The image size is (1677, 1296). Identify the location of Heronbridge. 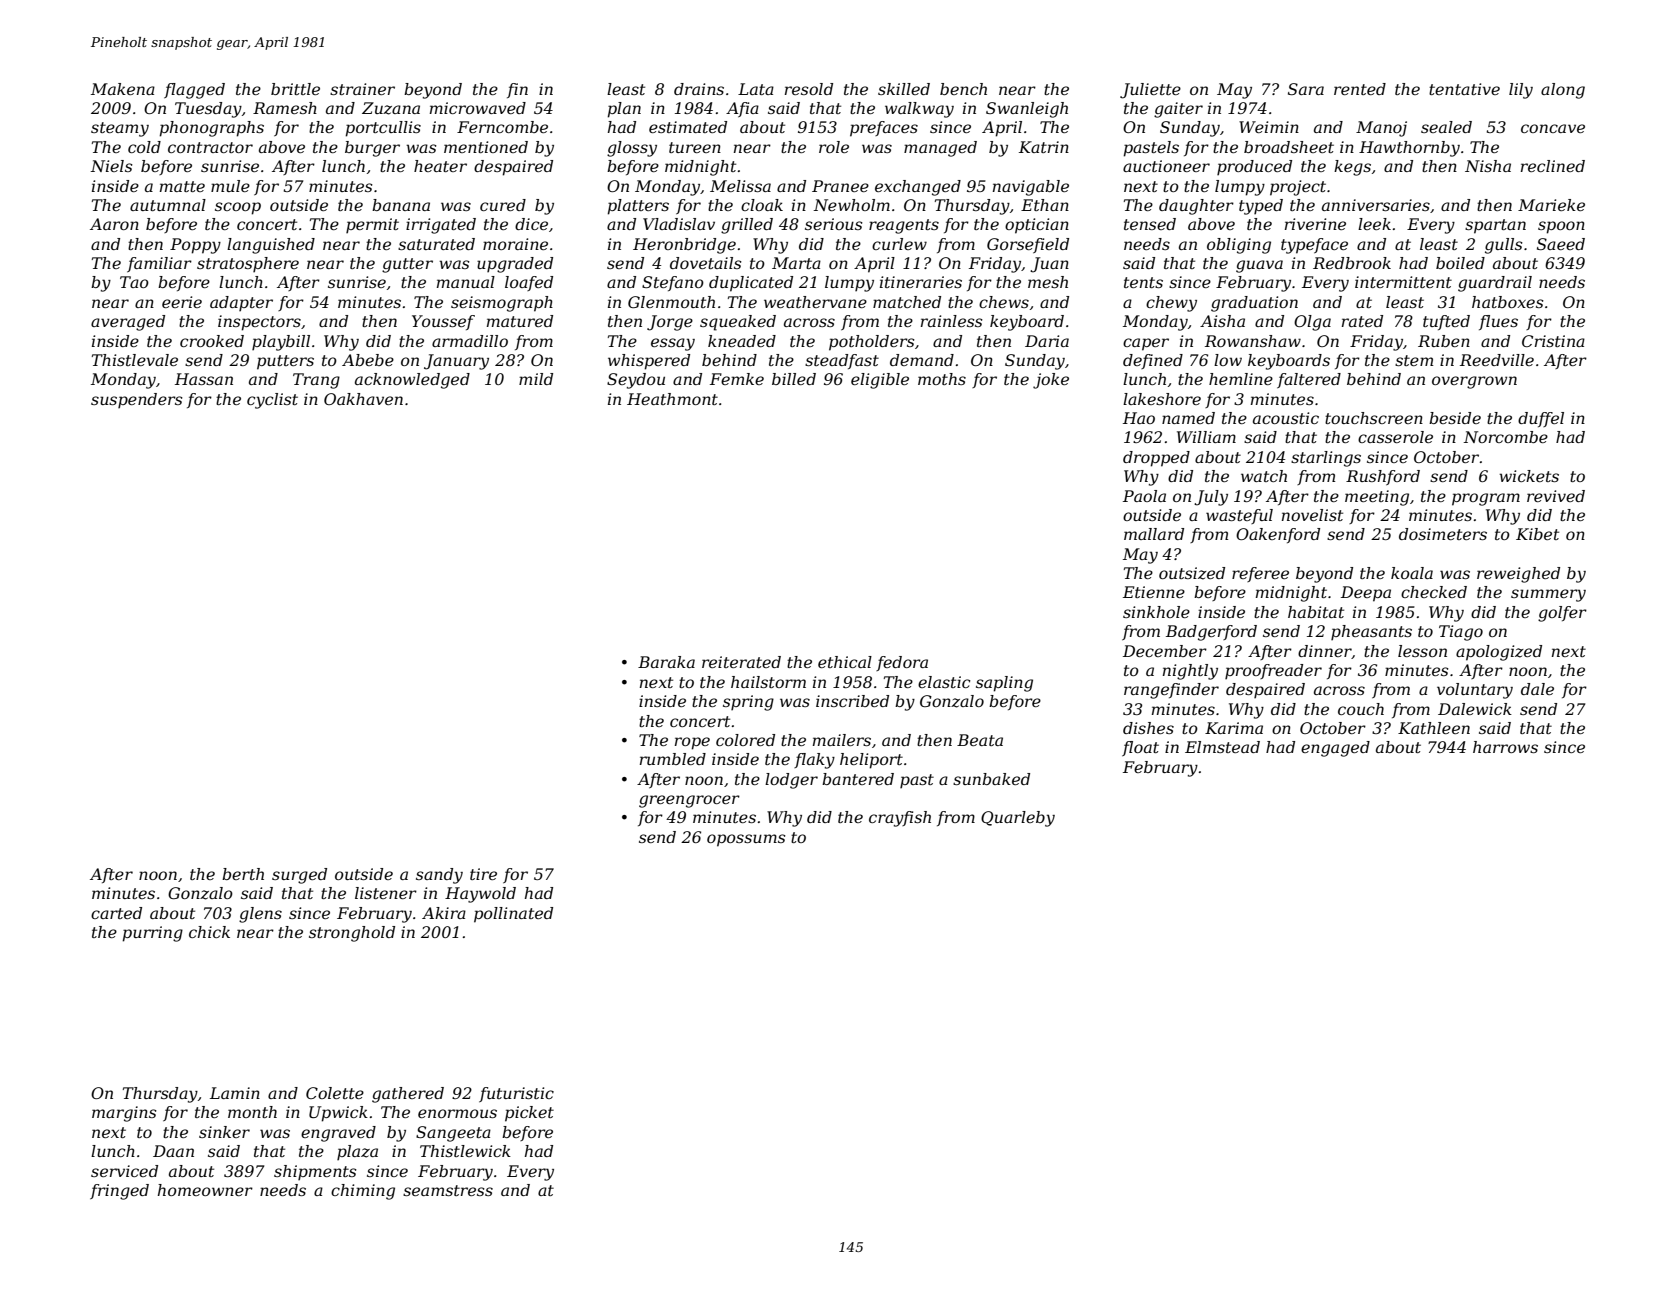
(684, 246).
